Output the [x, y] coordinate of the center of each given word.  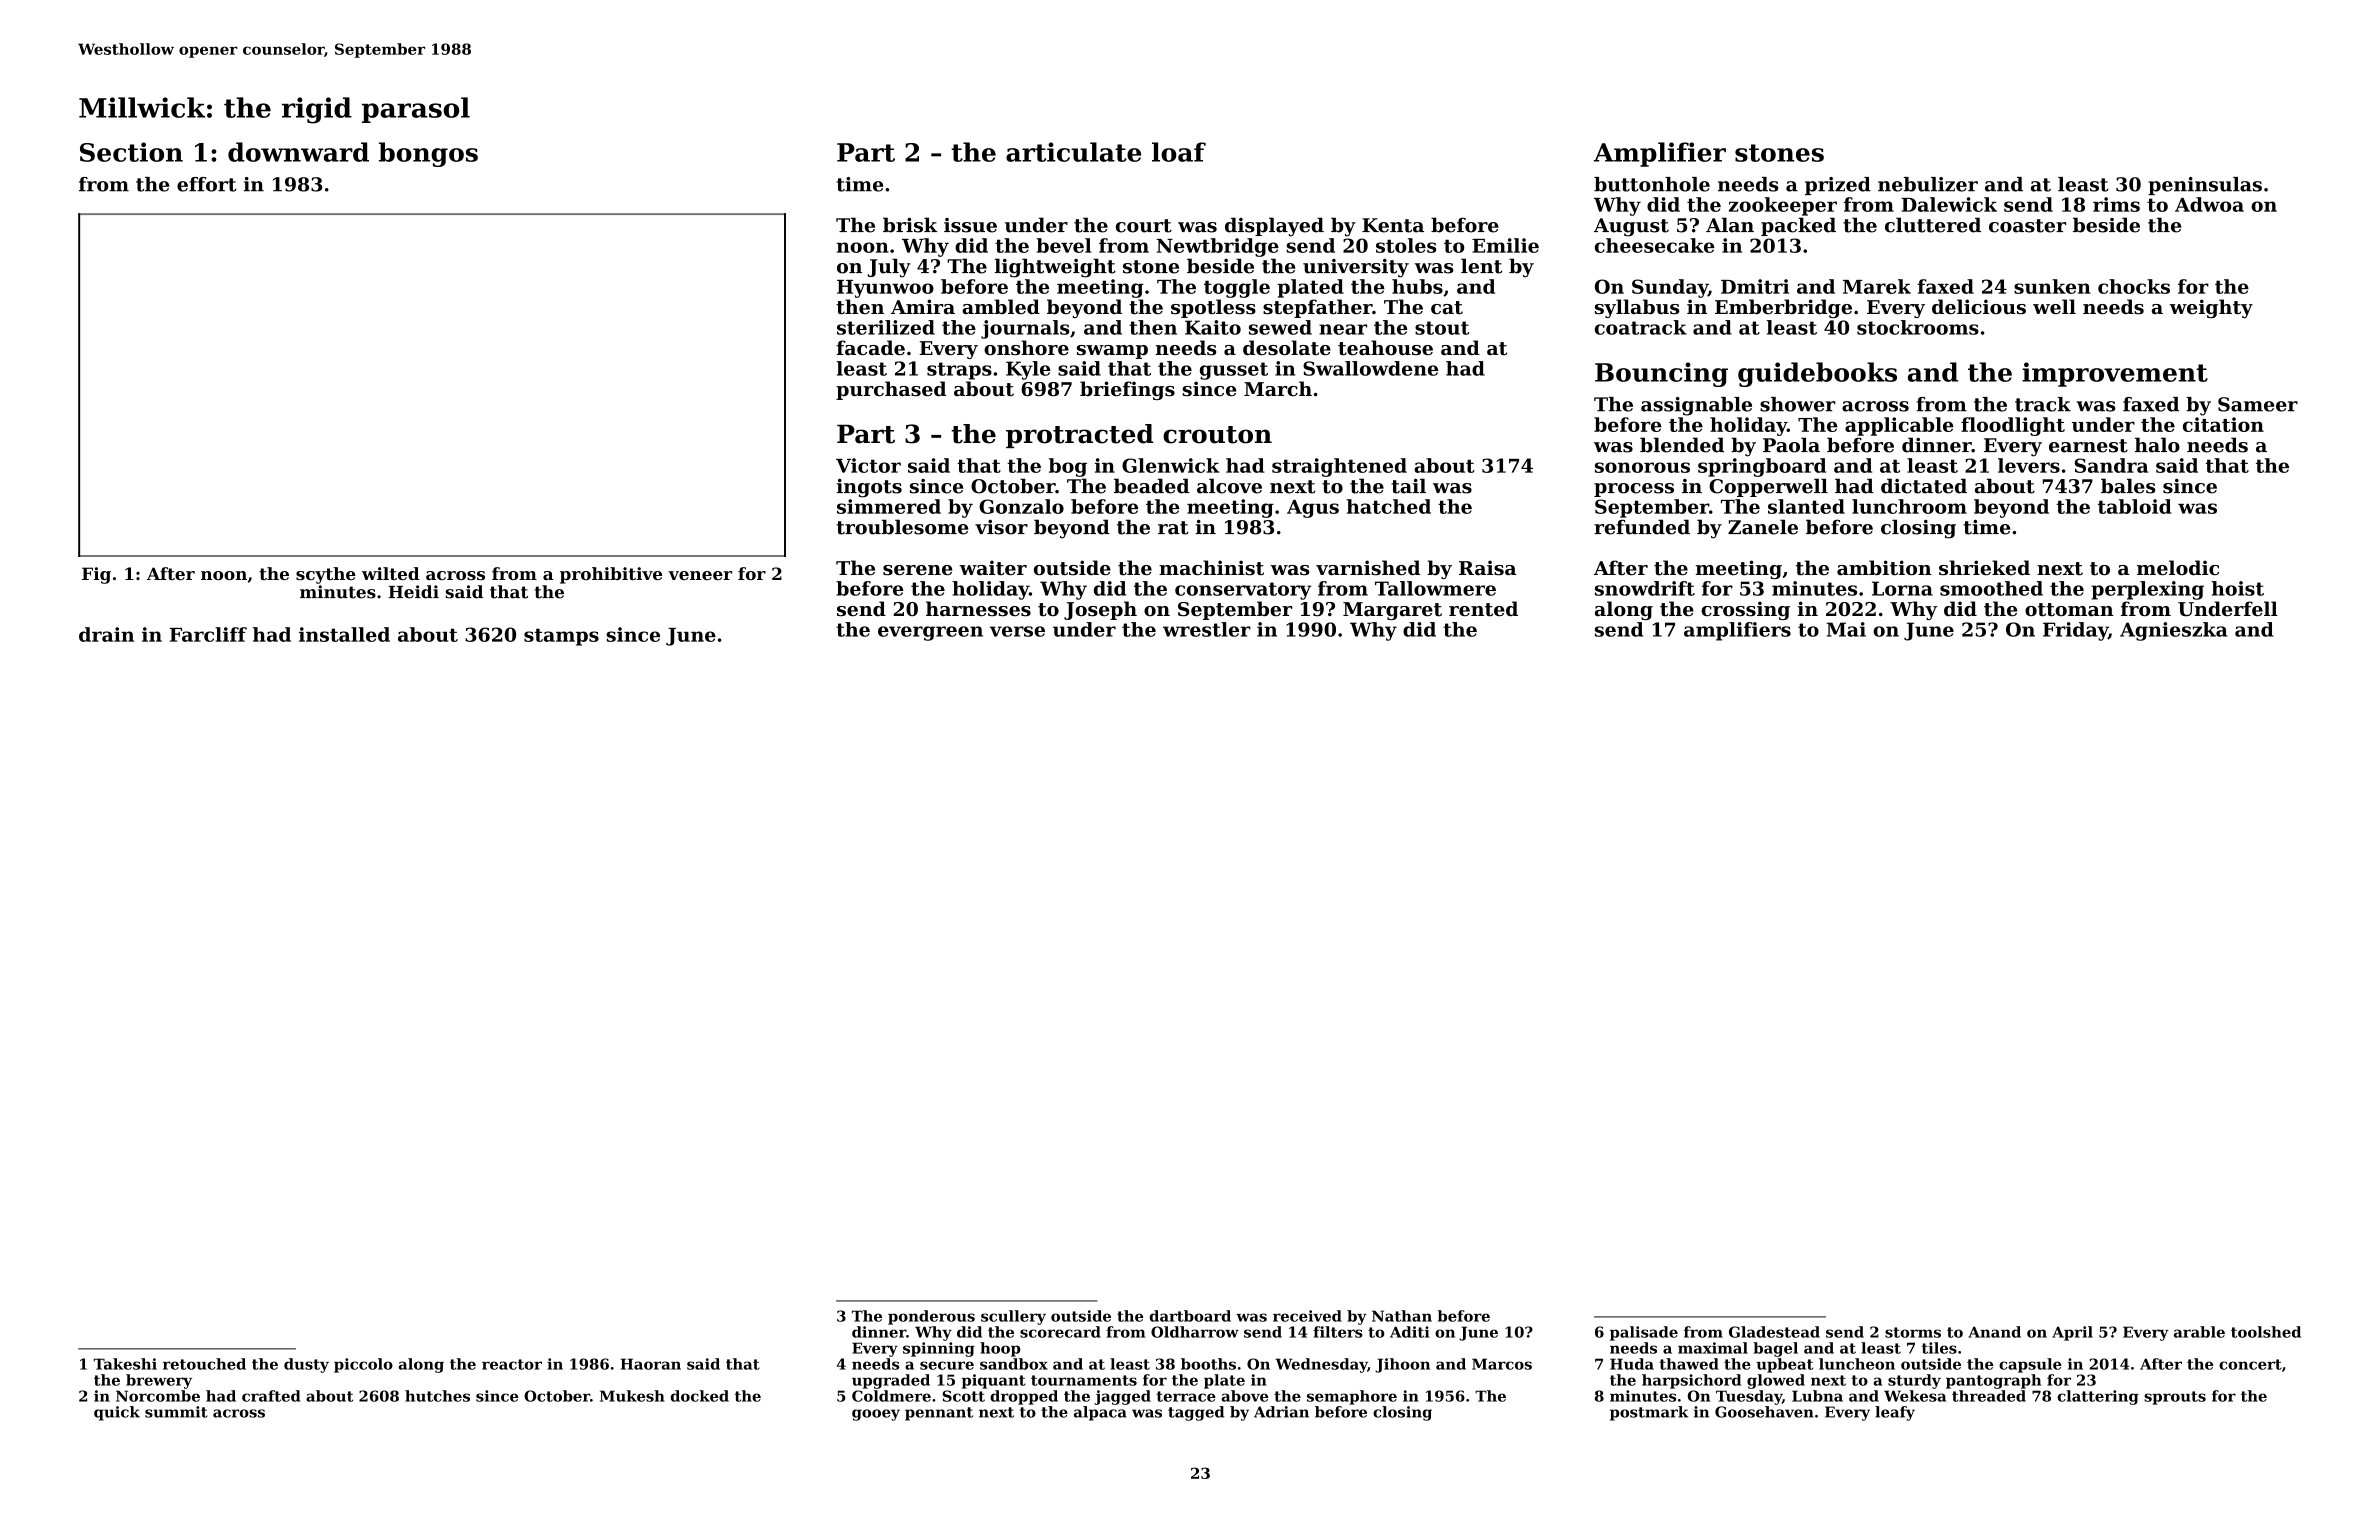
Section [131, 152]
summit [176, 1412]
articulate [1073, 152]
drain [106, 634]
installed [344, 634]
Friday [2075, 631]
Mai [1846, 629]
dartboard [1190, 1316]
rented [1483, 609]
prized [1838, 186]
